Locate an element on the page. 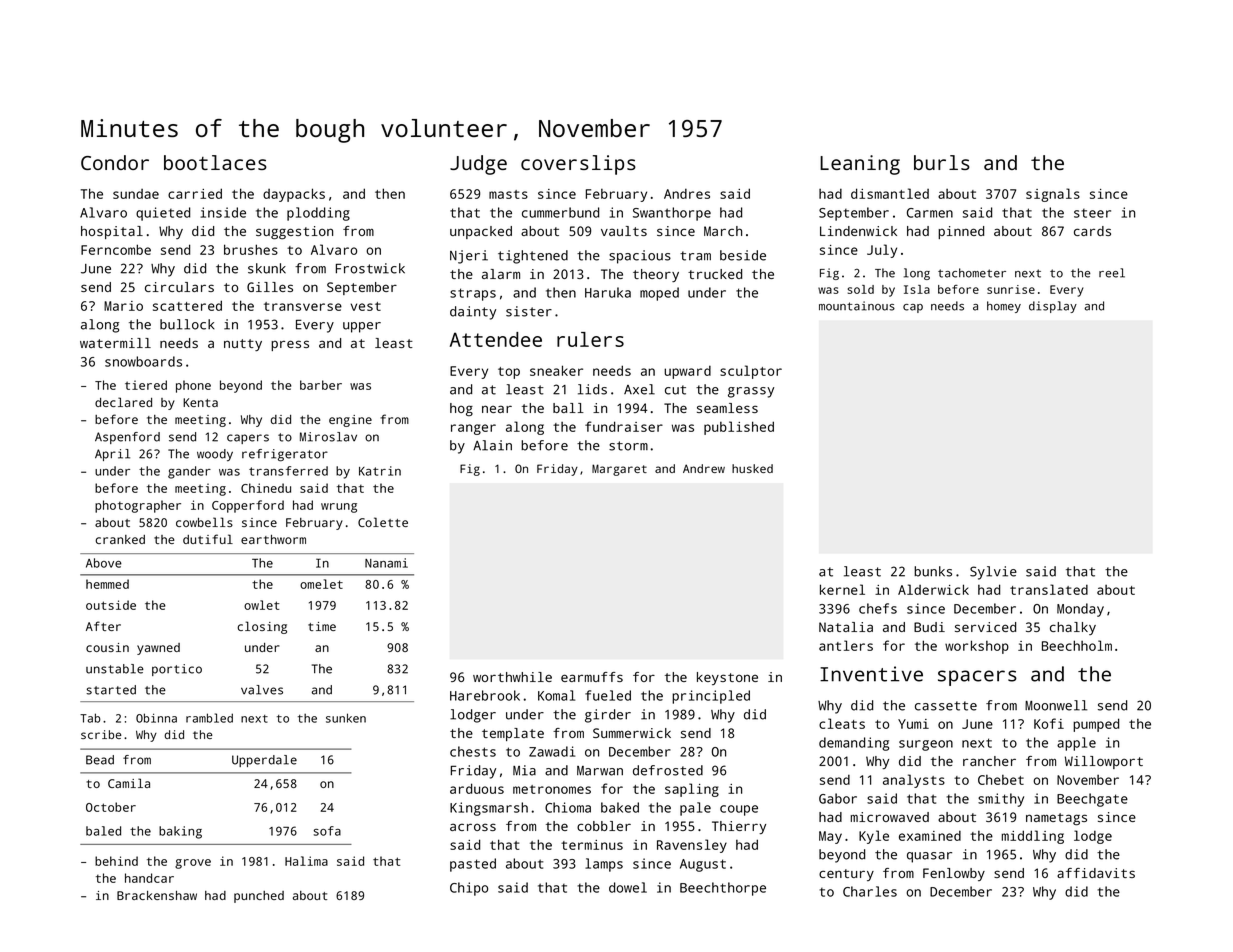 The width and height of the document is (1233, 952). pinned is located at coordinates (961, 232).
